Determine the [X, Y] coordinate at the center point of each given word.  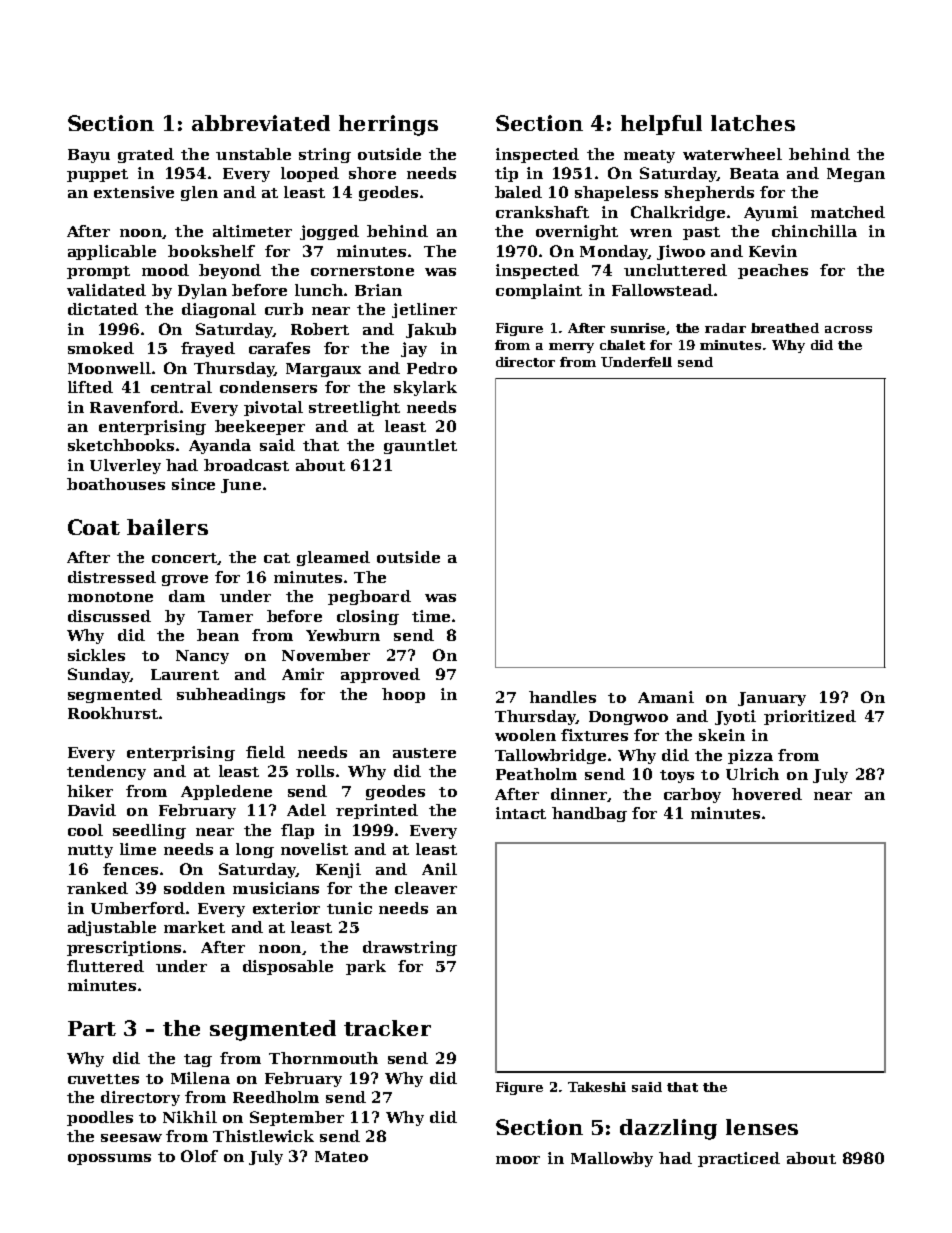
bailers [167, 527]
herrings [388, 125]
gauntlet [420, 446]
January [772, 699]
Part [92, 1028]
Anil [439, 869]
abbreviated [261, 123]
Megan [856, 175]
